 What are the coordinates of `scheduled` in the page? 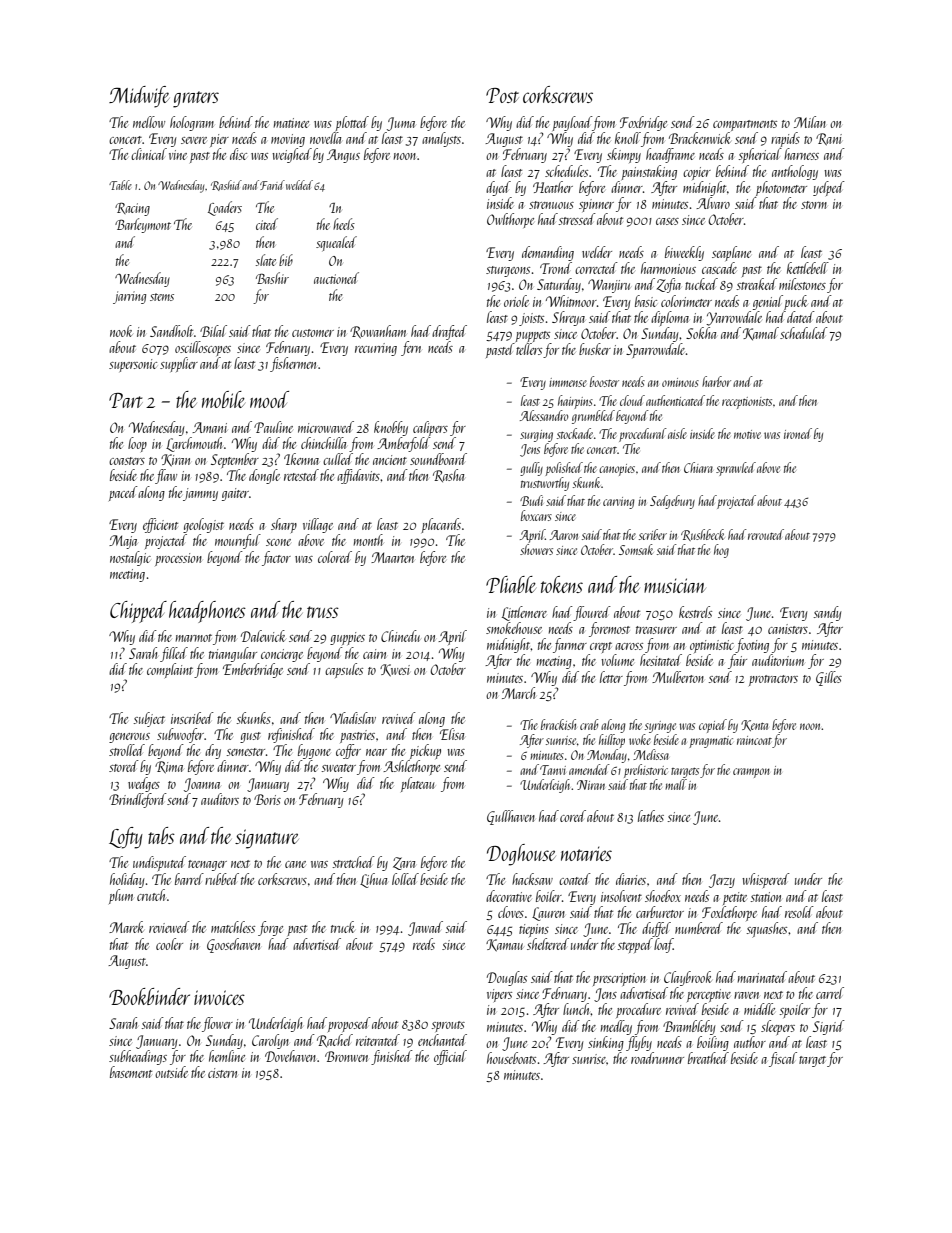 It's located at (804, 333).
